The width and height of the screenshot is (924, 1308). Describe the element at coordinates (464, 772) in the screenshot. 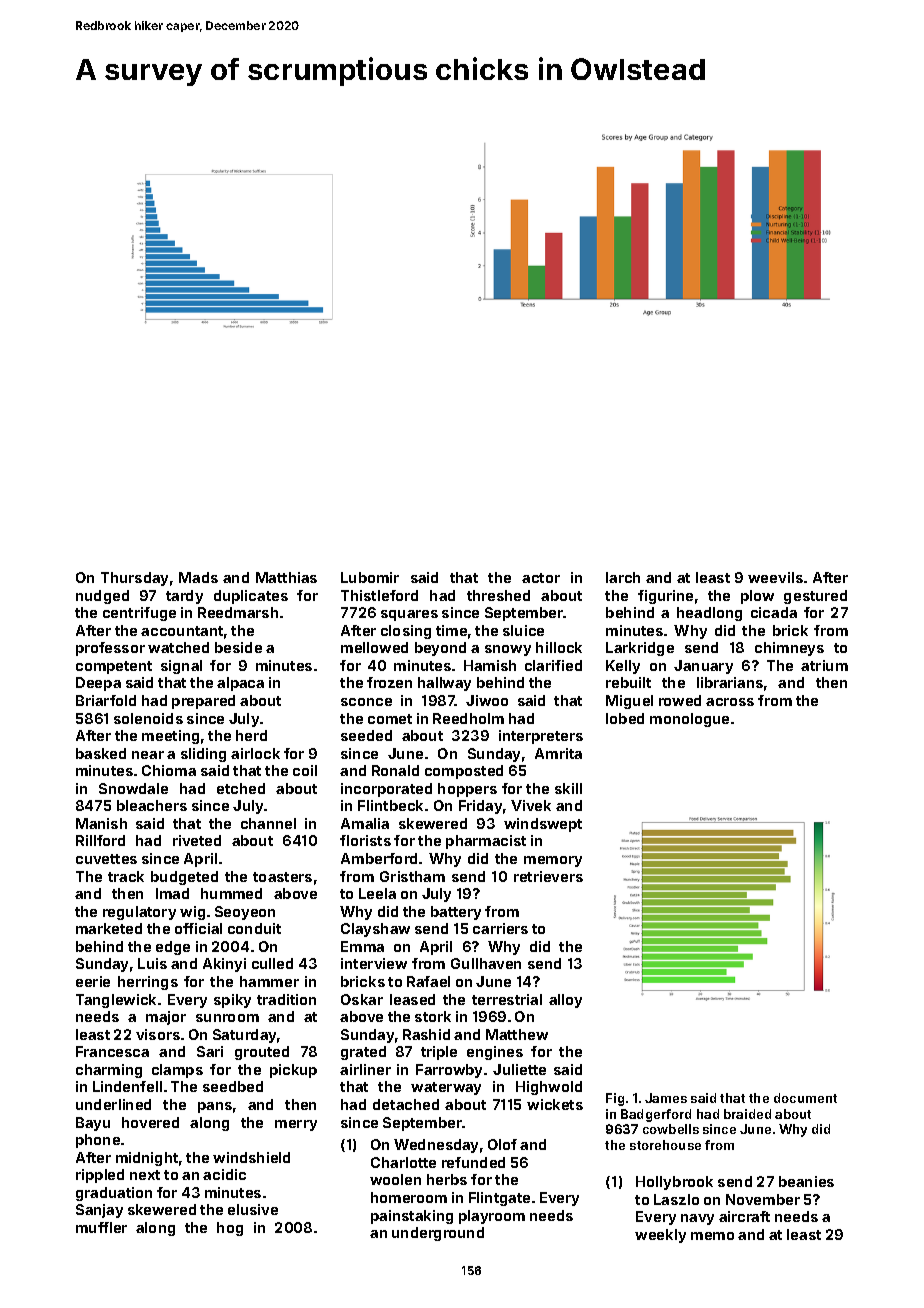

I see `composted` at that location.
